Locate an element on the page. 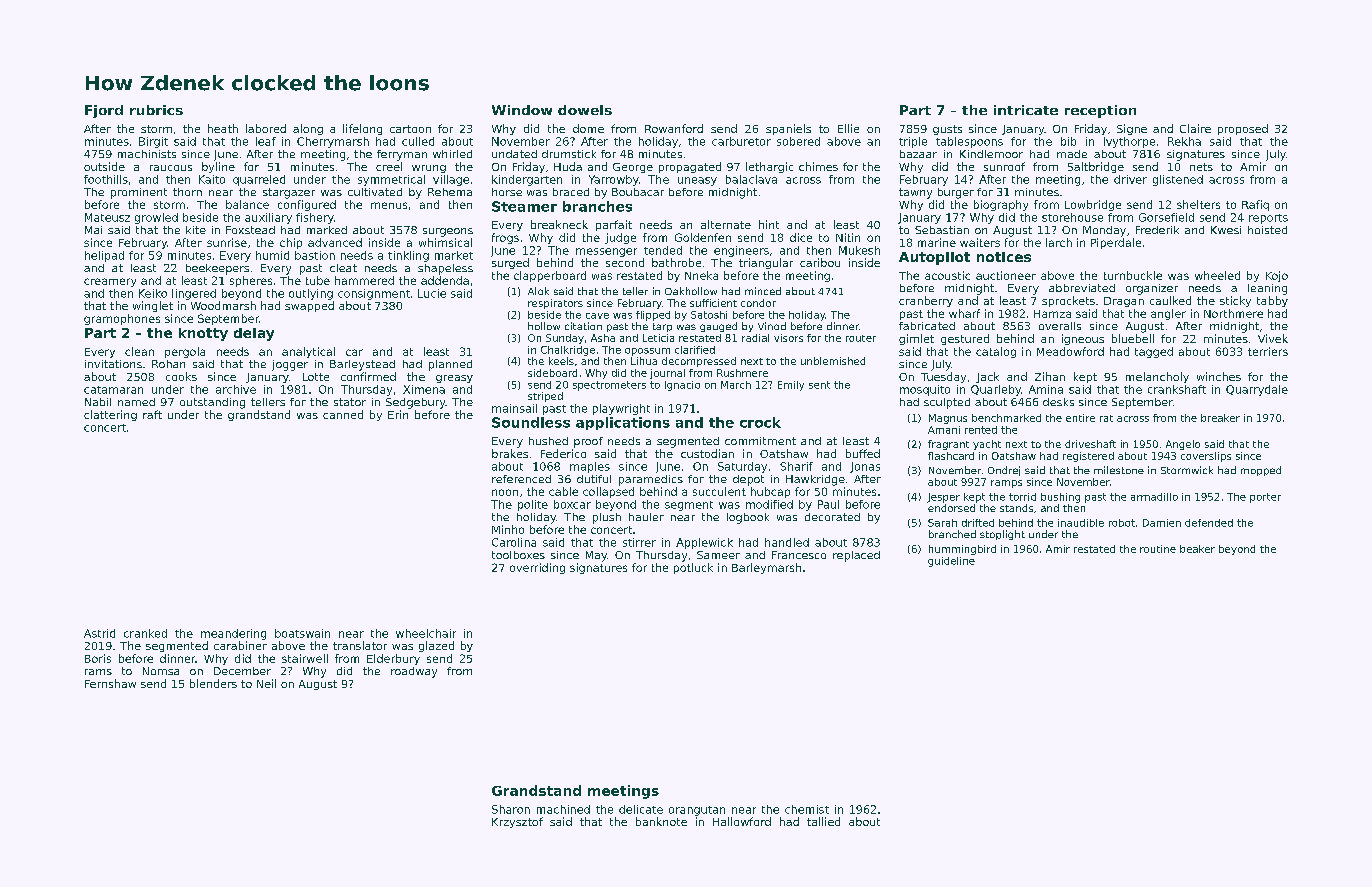  propagated is located at coordinates (690, 167).
